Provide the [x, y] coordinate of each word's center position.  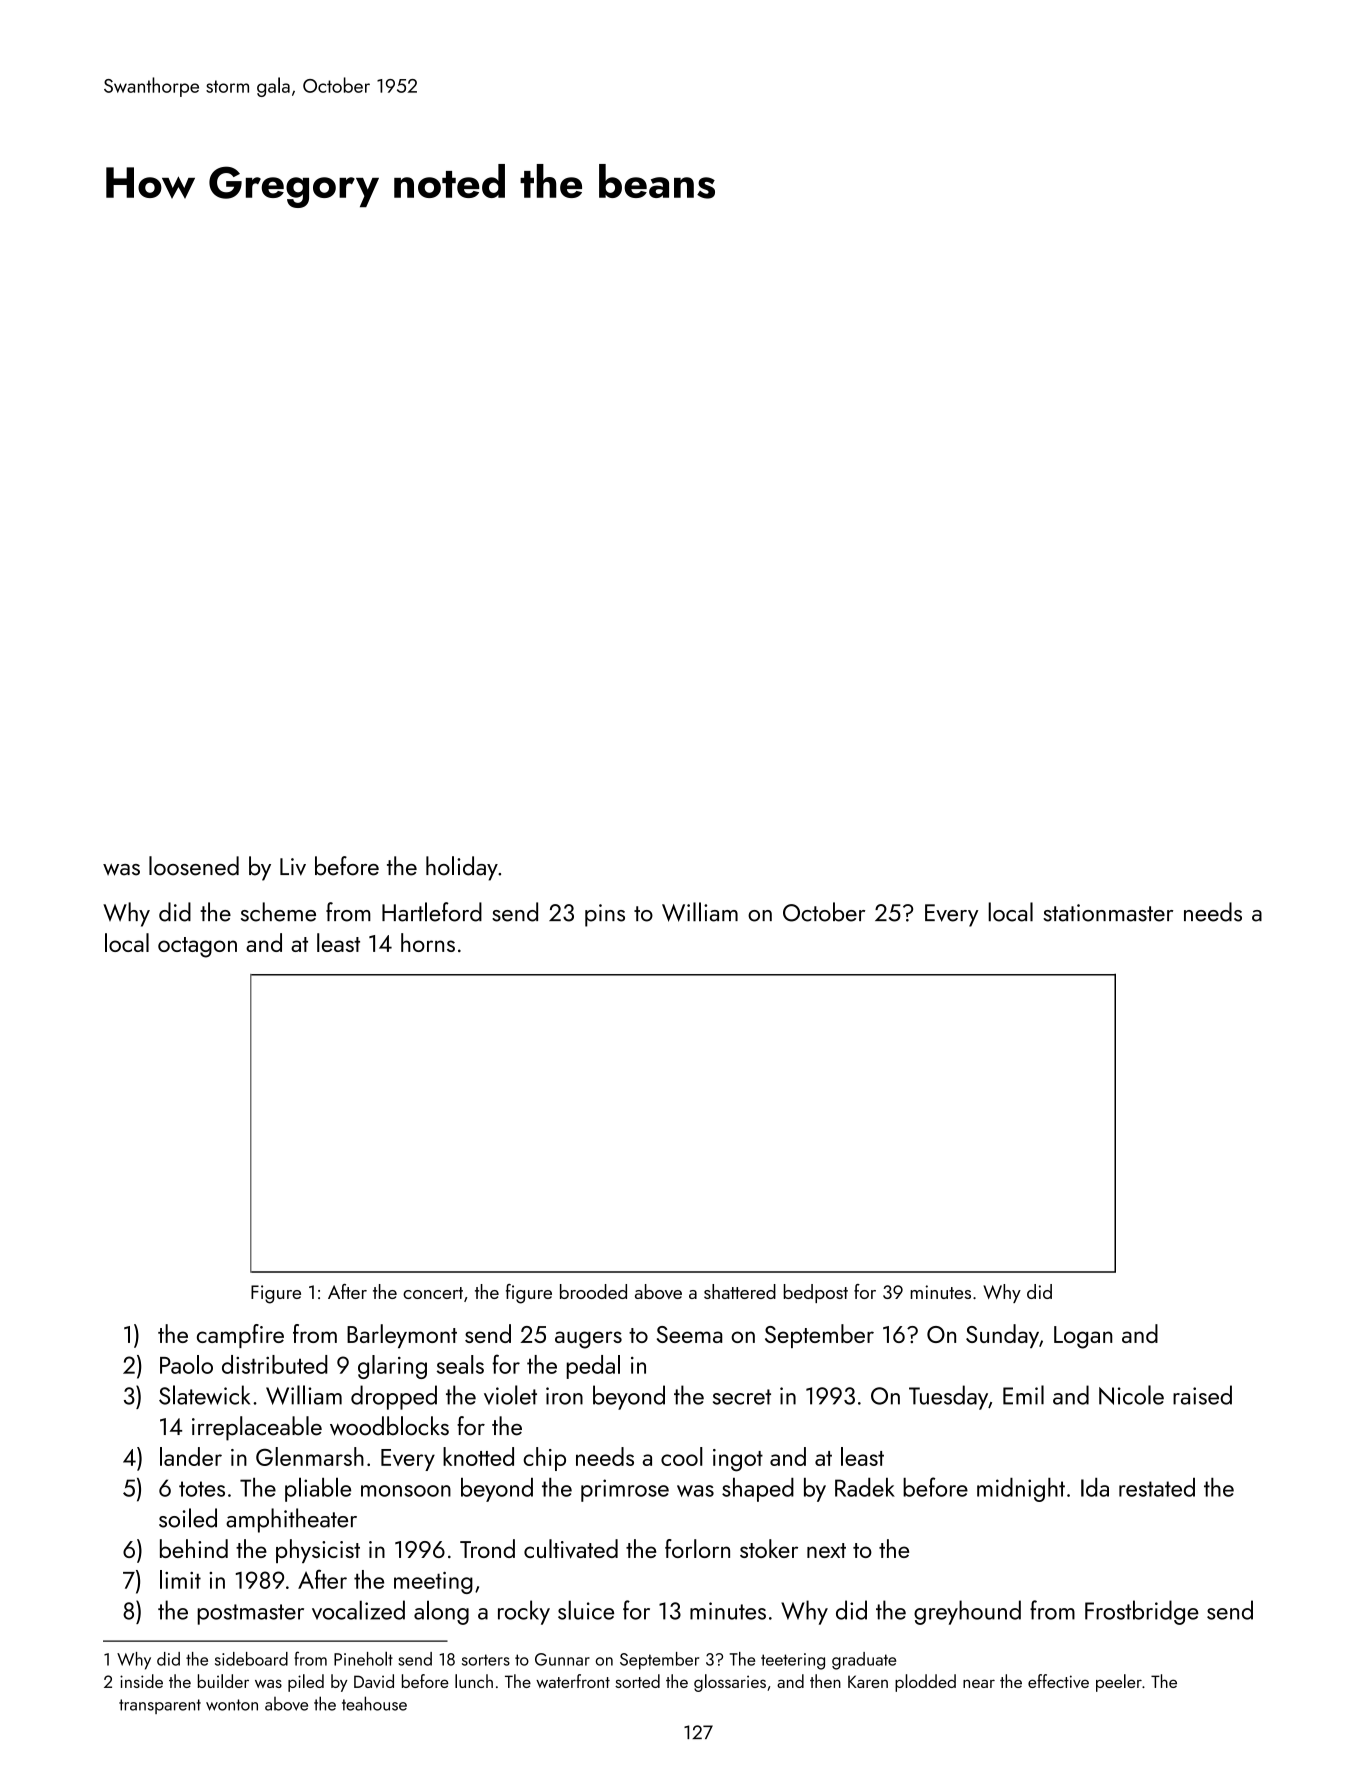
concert [433, 1293]
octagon [197, 947]
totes [202, 1489]
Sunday [1002, 1336]
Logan [1083, 1337]
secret [742, 1397]
